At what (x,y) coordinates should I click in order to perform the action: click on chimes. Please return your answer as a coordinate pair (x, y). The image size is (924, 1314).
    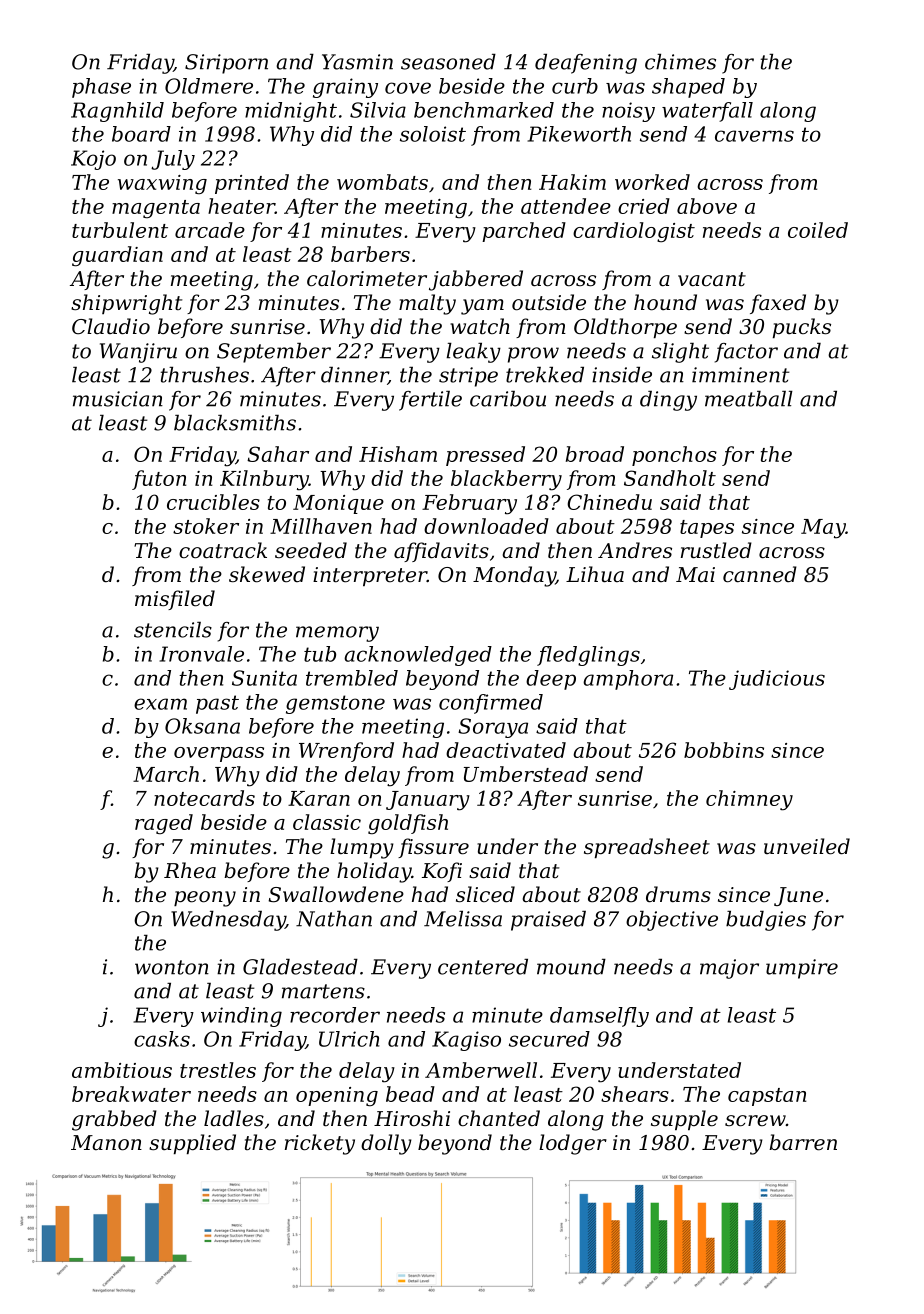
    Looking at the image, I should click on (680, 62).
